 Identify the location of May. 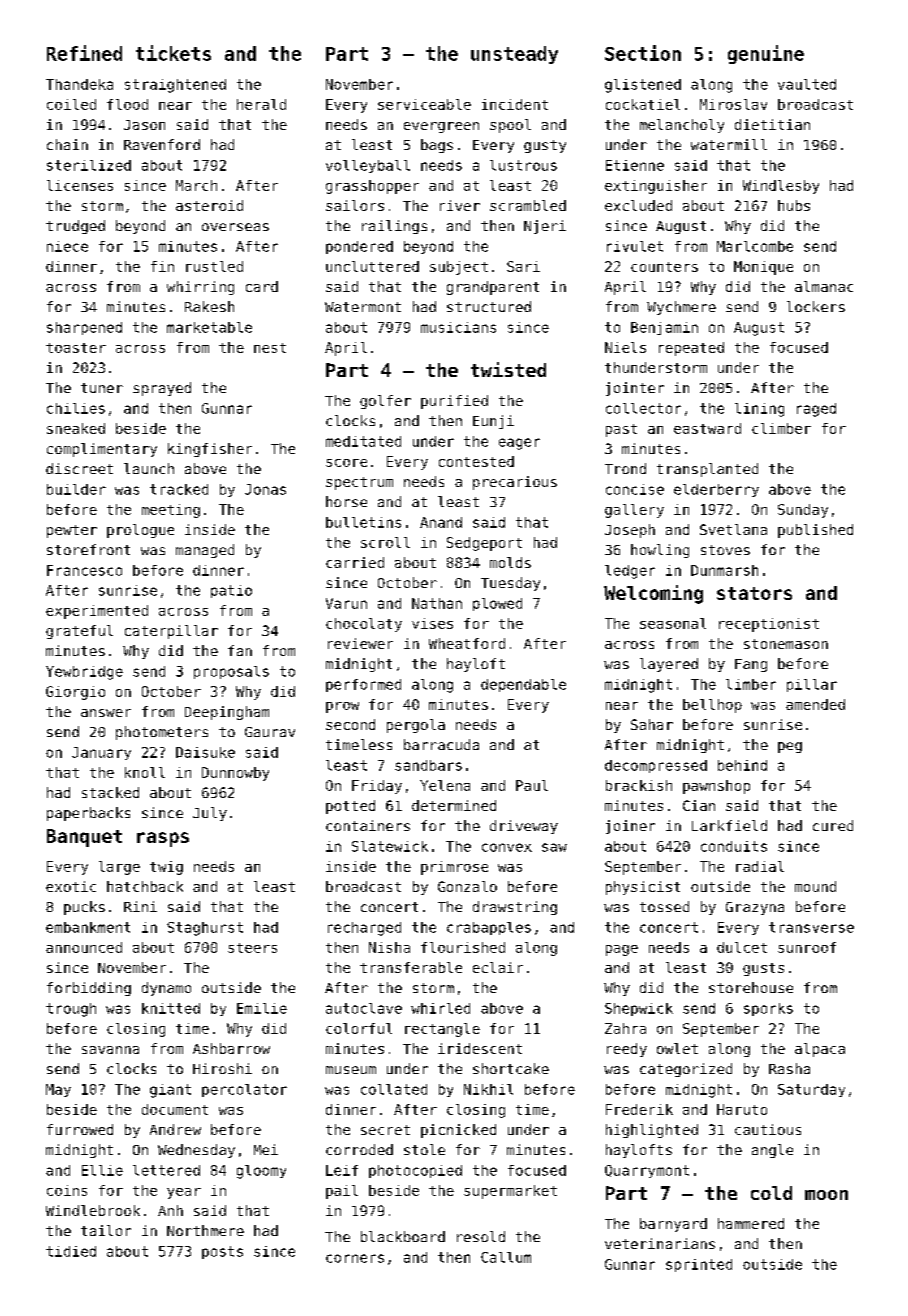
(58, 1090).
